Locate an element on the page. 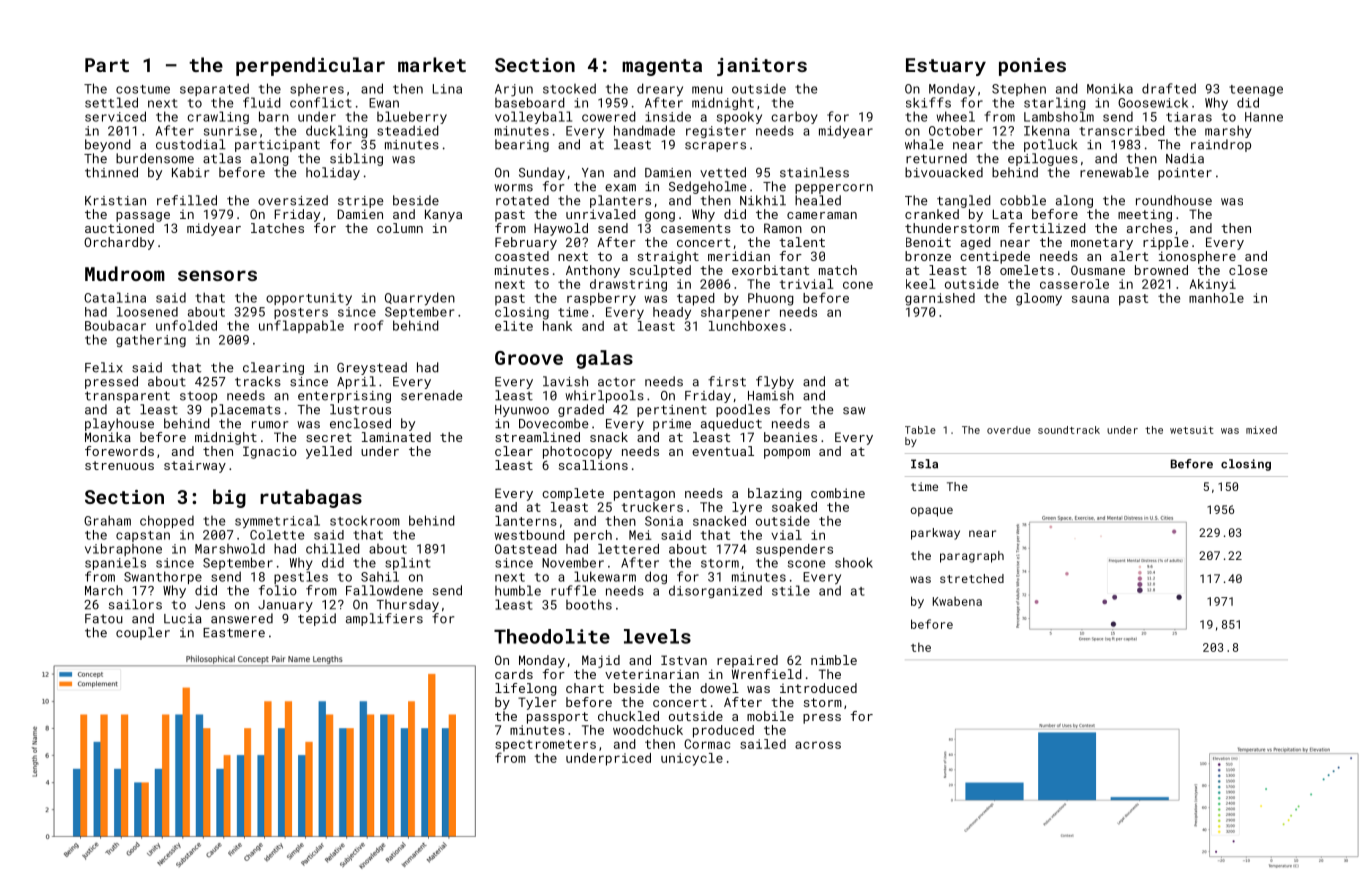 This image has width=1372, height=887. Haywold is located at coordinates (561, 229).
